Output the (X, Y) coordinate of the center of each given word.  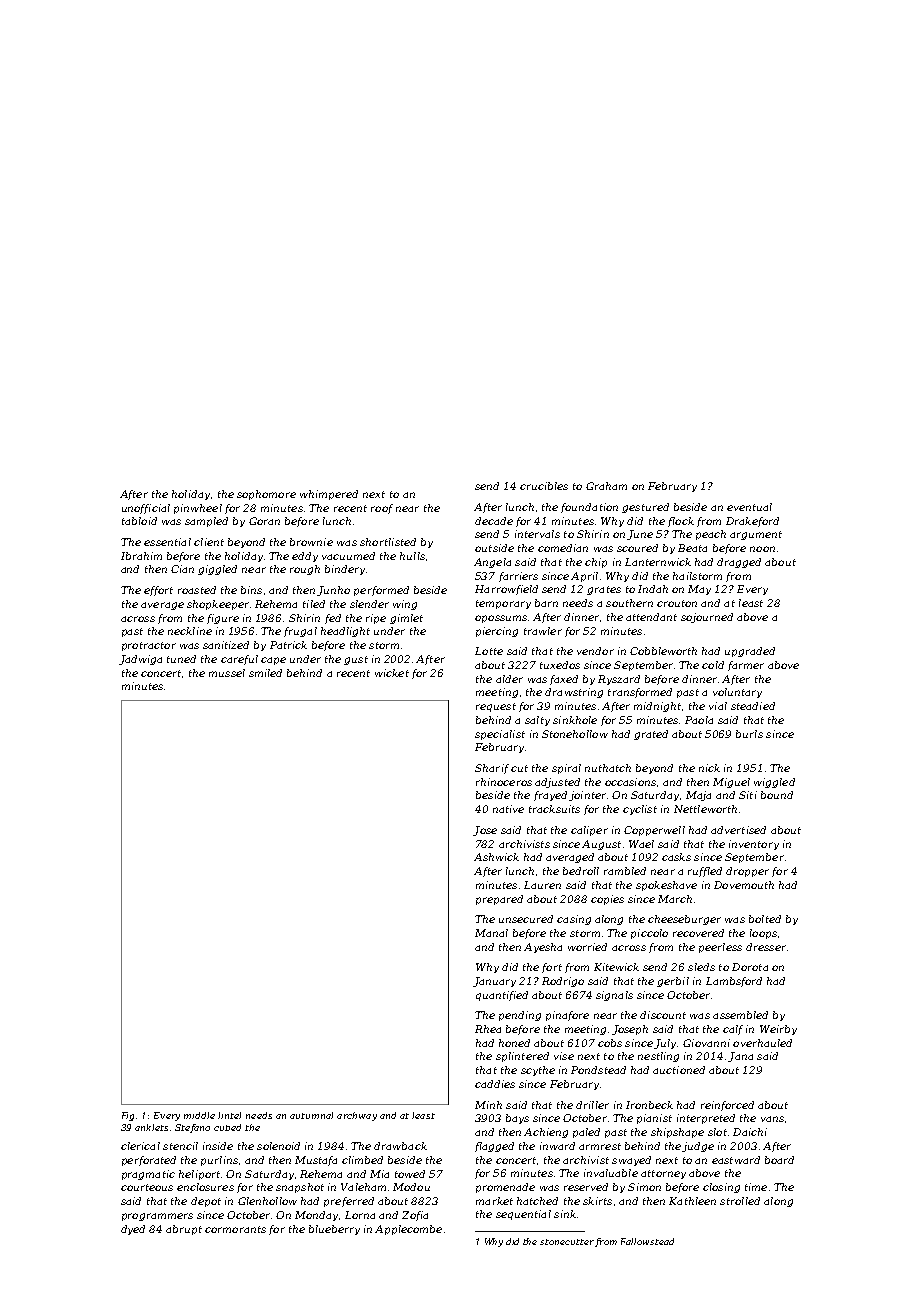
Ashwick (496, 857)
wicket (392, 673)
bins (251, 590)
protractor (149, 646)
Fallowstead (647, 1241)
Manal (491, 933)
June (640, 535)
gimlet (406, 619)
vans (772, 1119)
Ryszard (619, 680)
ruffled (705, 872)
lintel (229, 1115)
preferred (349, 1202)
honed (514, 1043)
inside (218, 1146)
